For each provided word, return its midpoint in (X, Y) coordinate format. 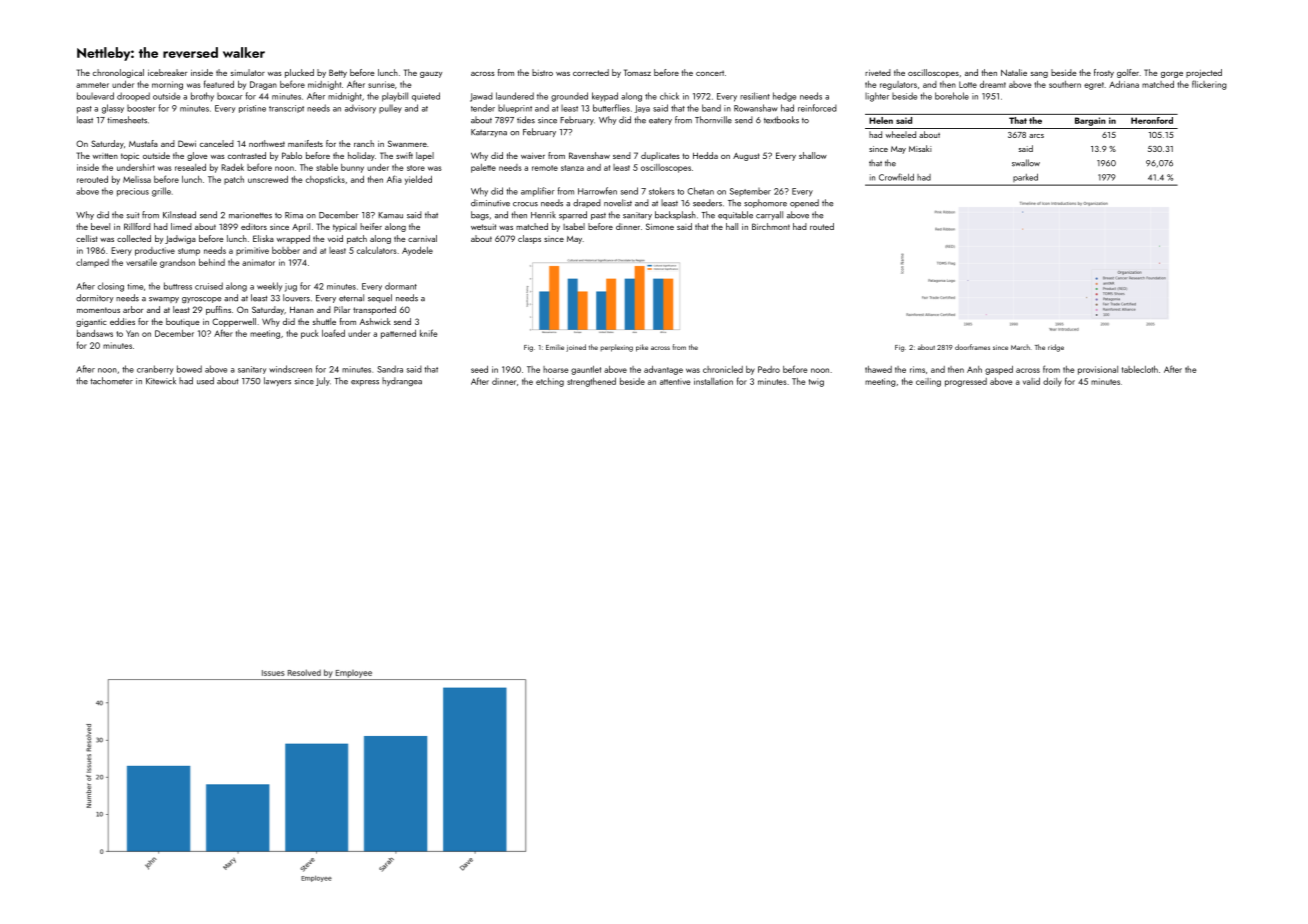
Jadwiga (180, 239)
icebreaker (167, 72)
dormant (401, 286)
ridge (1056, 348)
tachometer (111, 381)
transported (374, 310)
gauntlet (586, 370)
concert (710, 73)
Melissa (137, 179)
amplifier (538, 192)
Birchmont (771, 226)
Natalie (1014, 72)
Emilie (555, 347)
